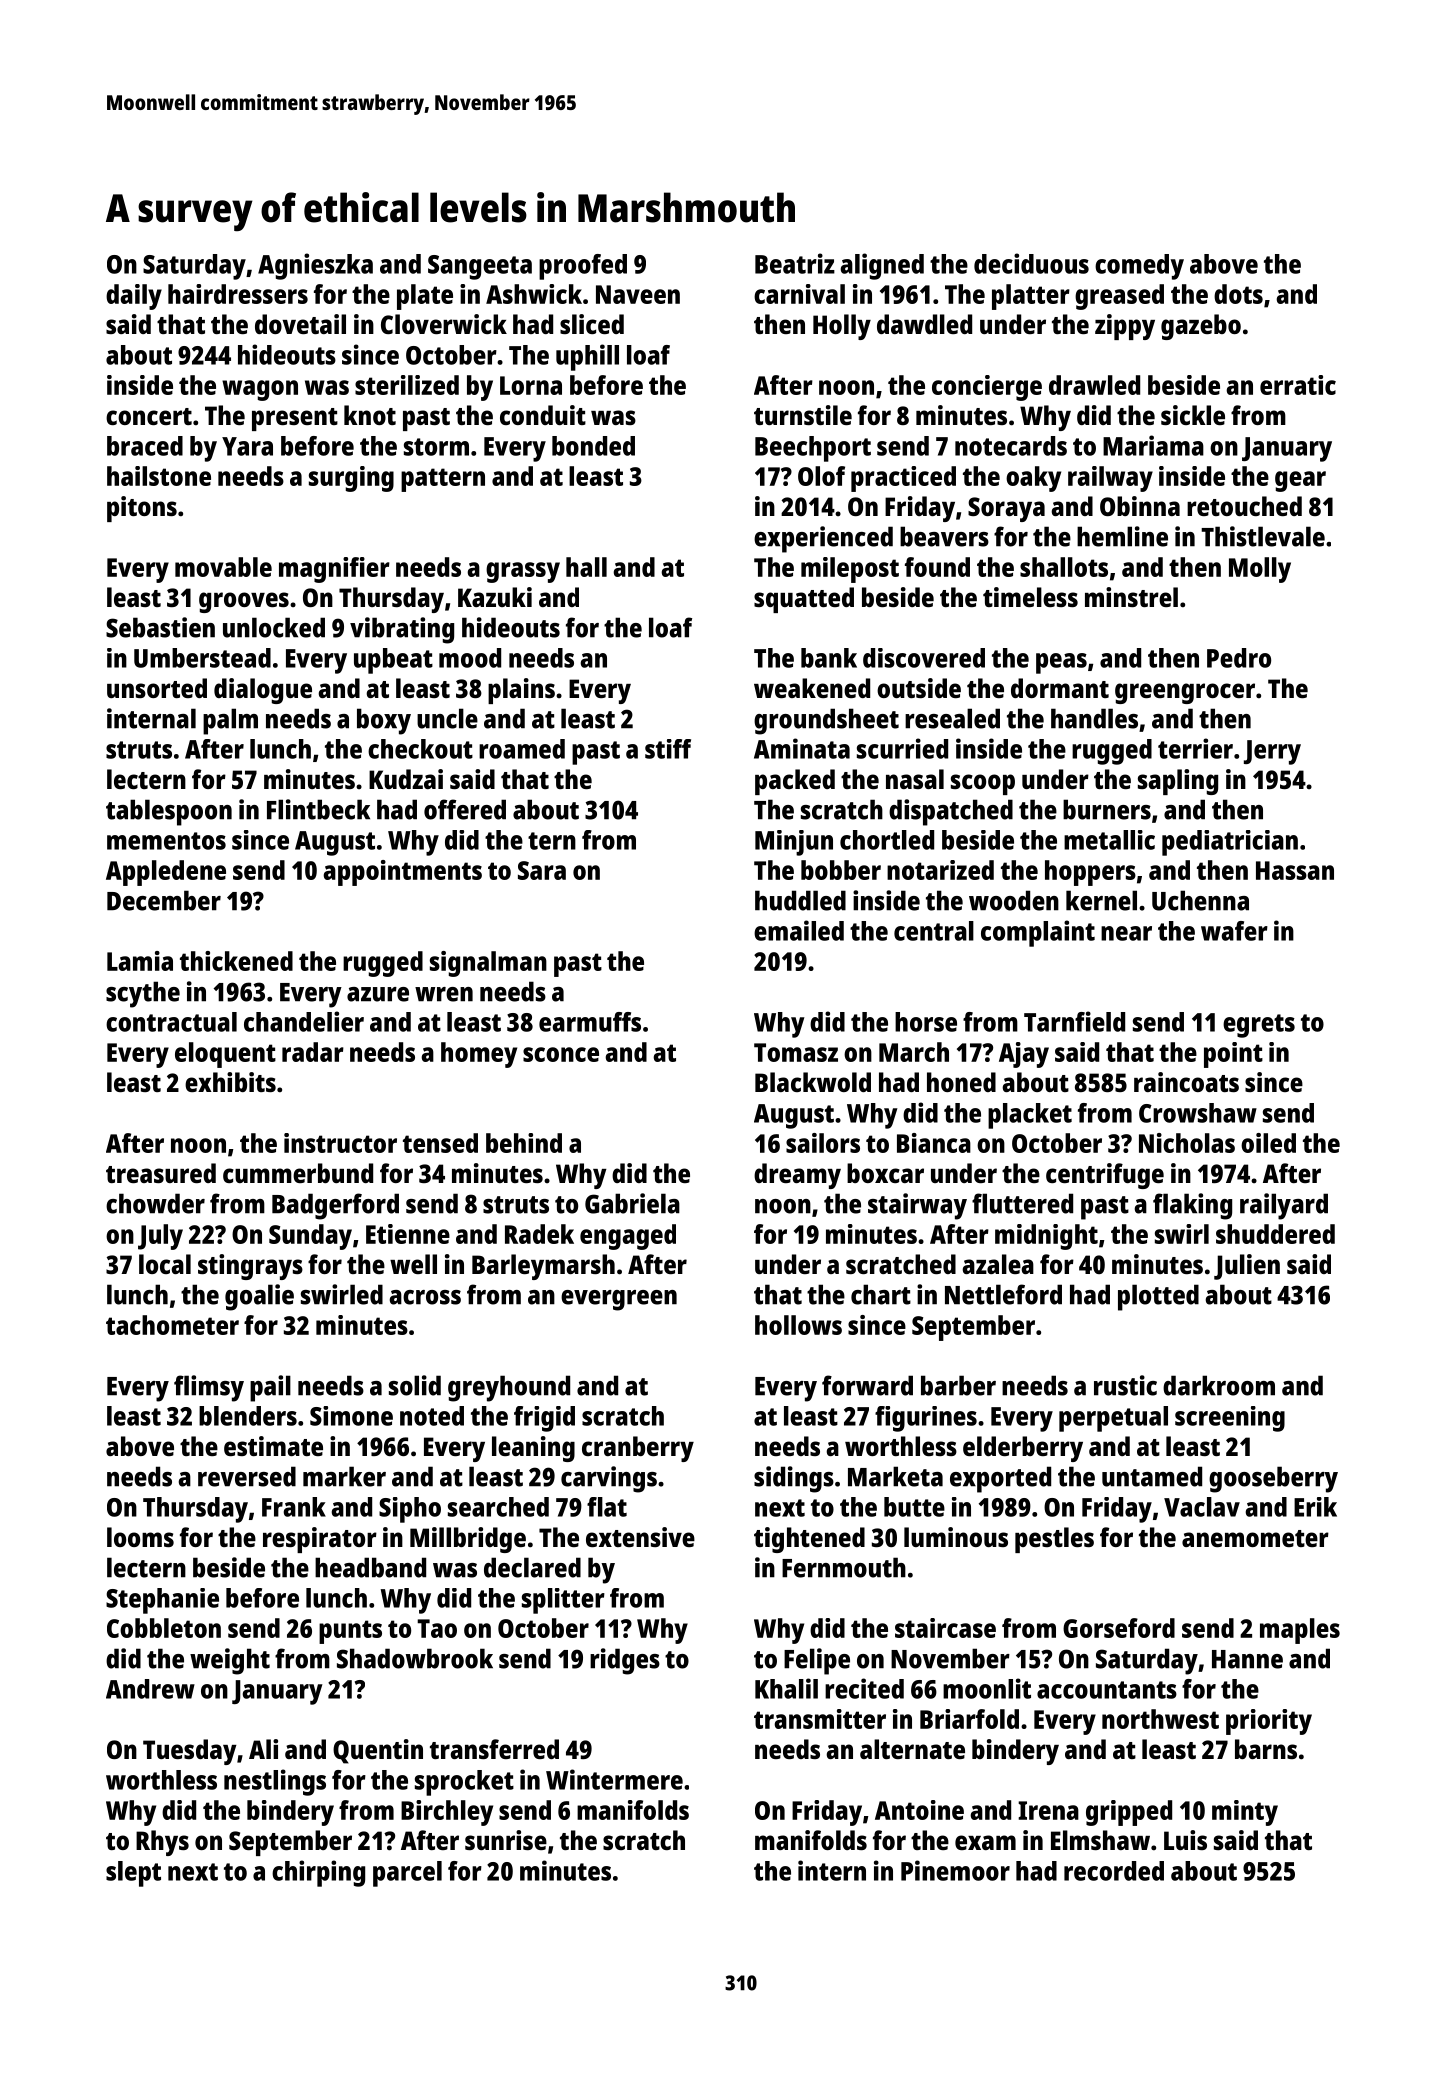 The image size is (1450, 2100). I want to click on transferred, so click(494, 1749).
